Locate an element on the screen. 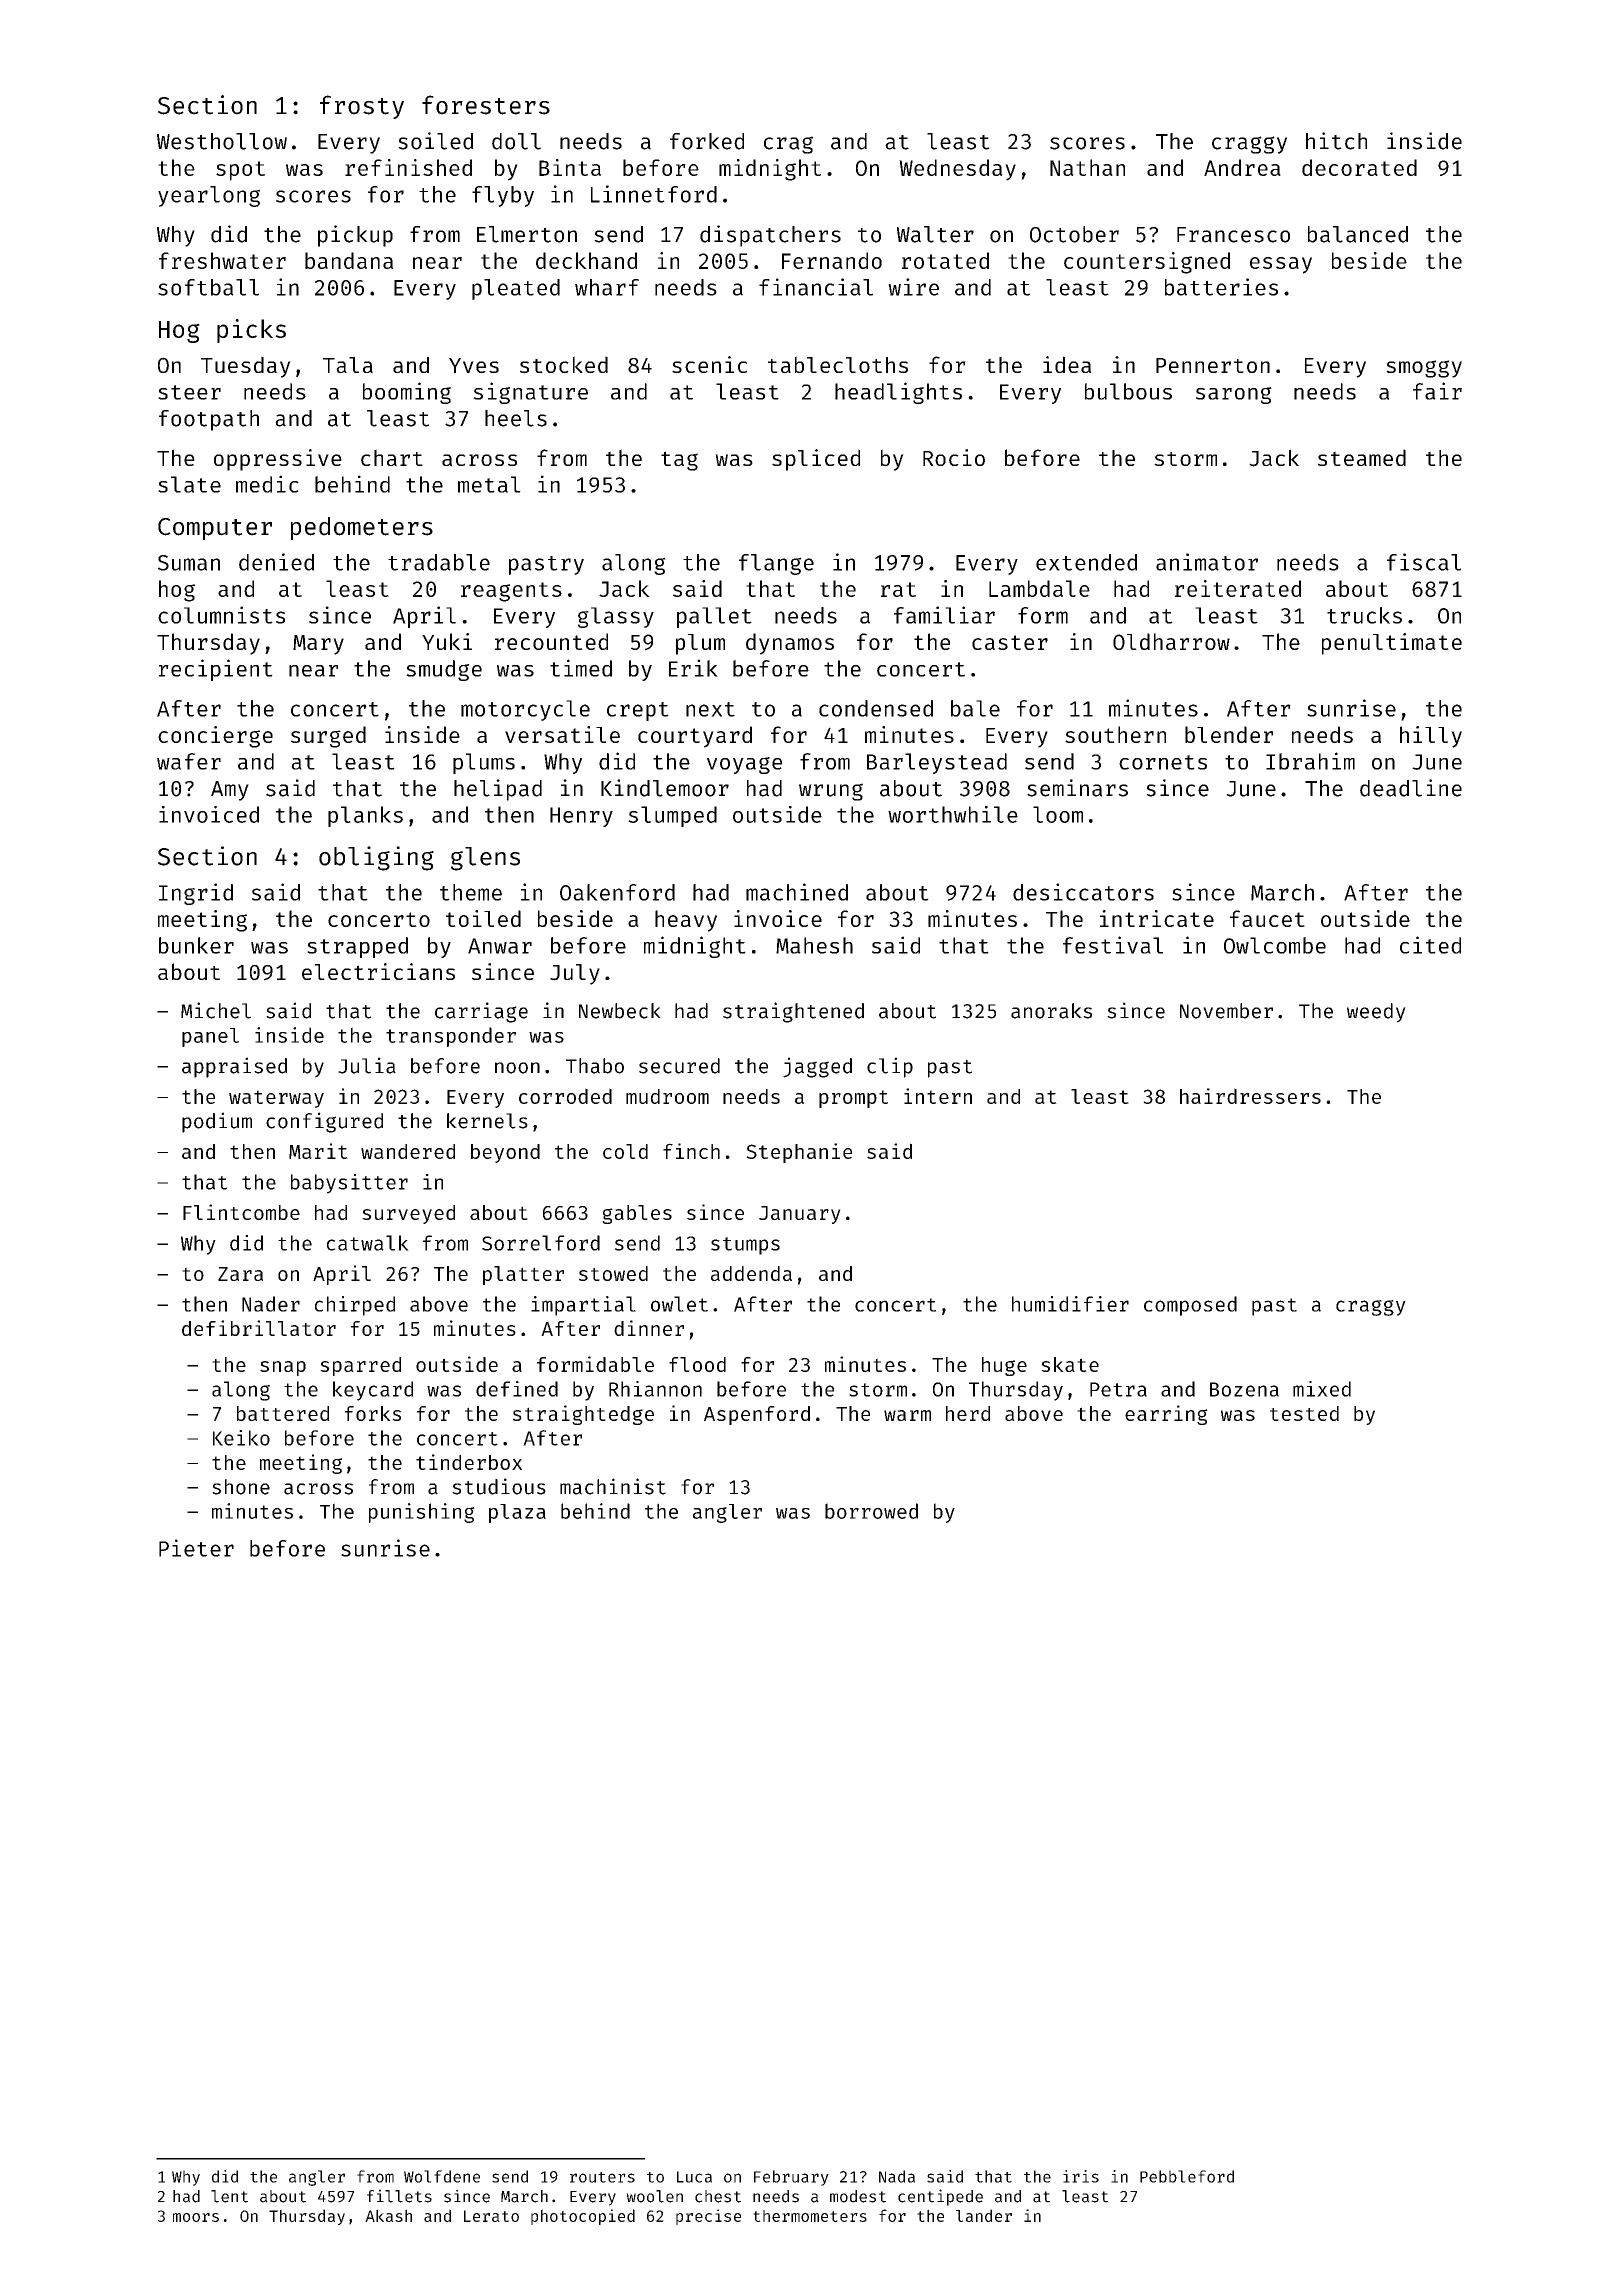 The width and height of the screenshot is (1620, 2292). Tuesday is located at coordinates (246, 367).
